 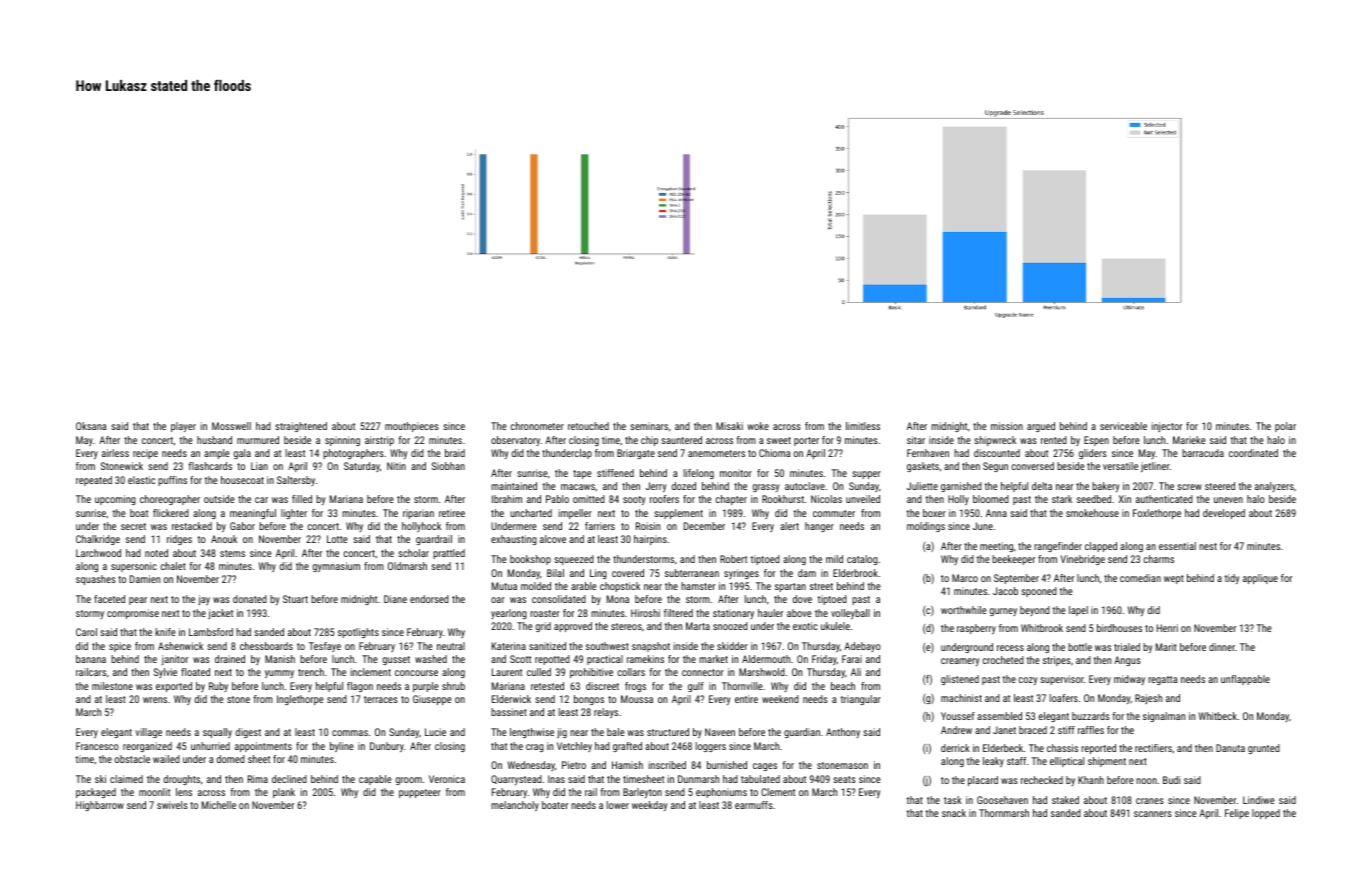 What do you see at coordinates (588, 426) in the screenshot?
I see `retouched` at bounding box center [588, 426].
